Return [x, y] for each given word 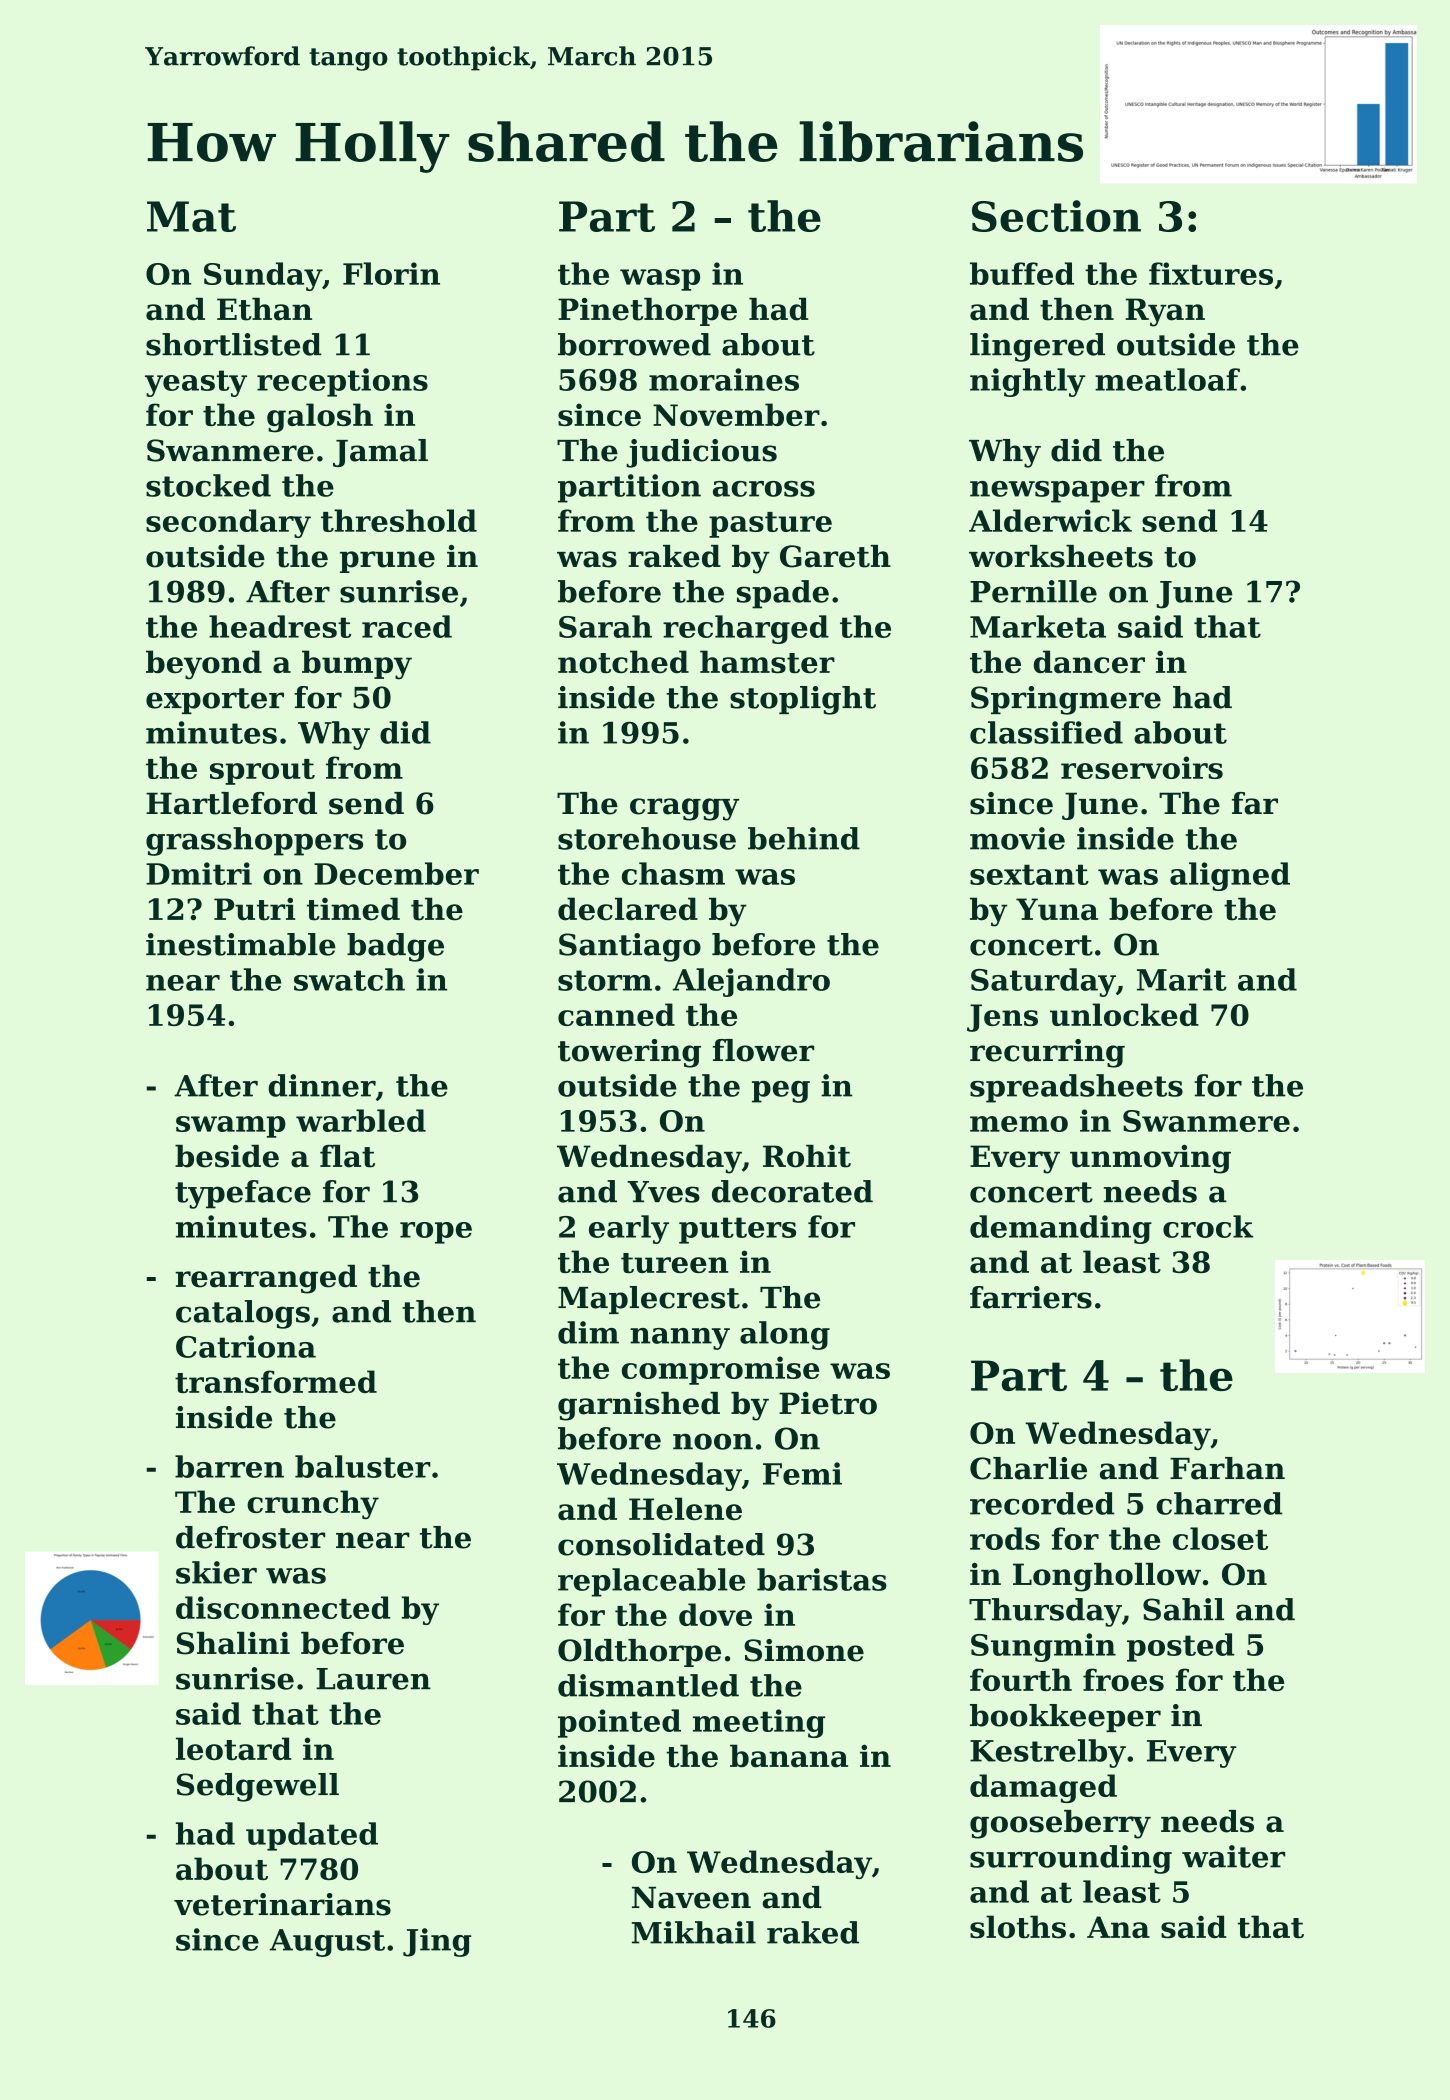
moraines [724, 379]
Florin [391, 273]
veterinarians [282, 1904]
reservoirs [1142, 767]
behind [804, 838]
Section [1056, 216]
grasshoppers [254, 841]
